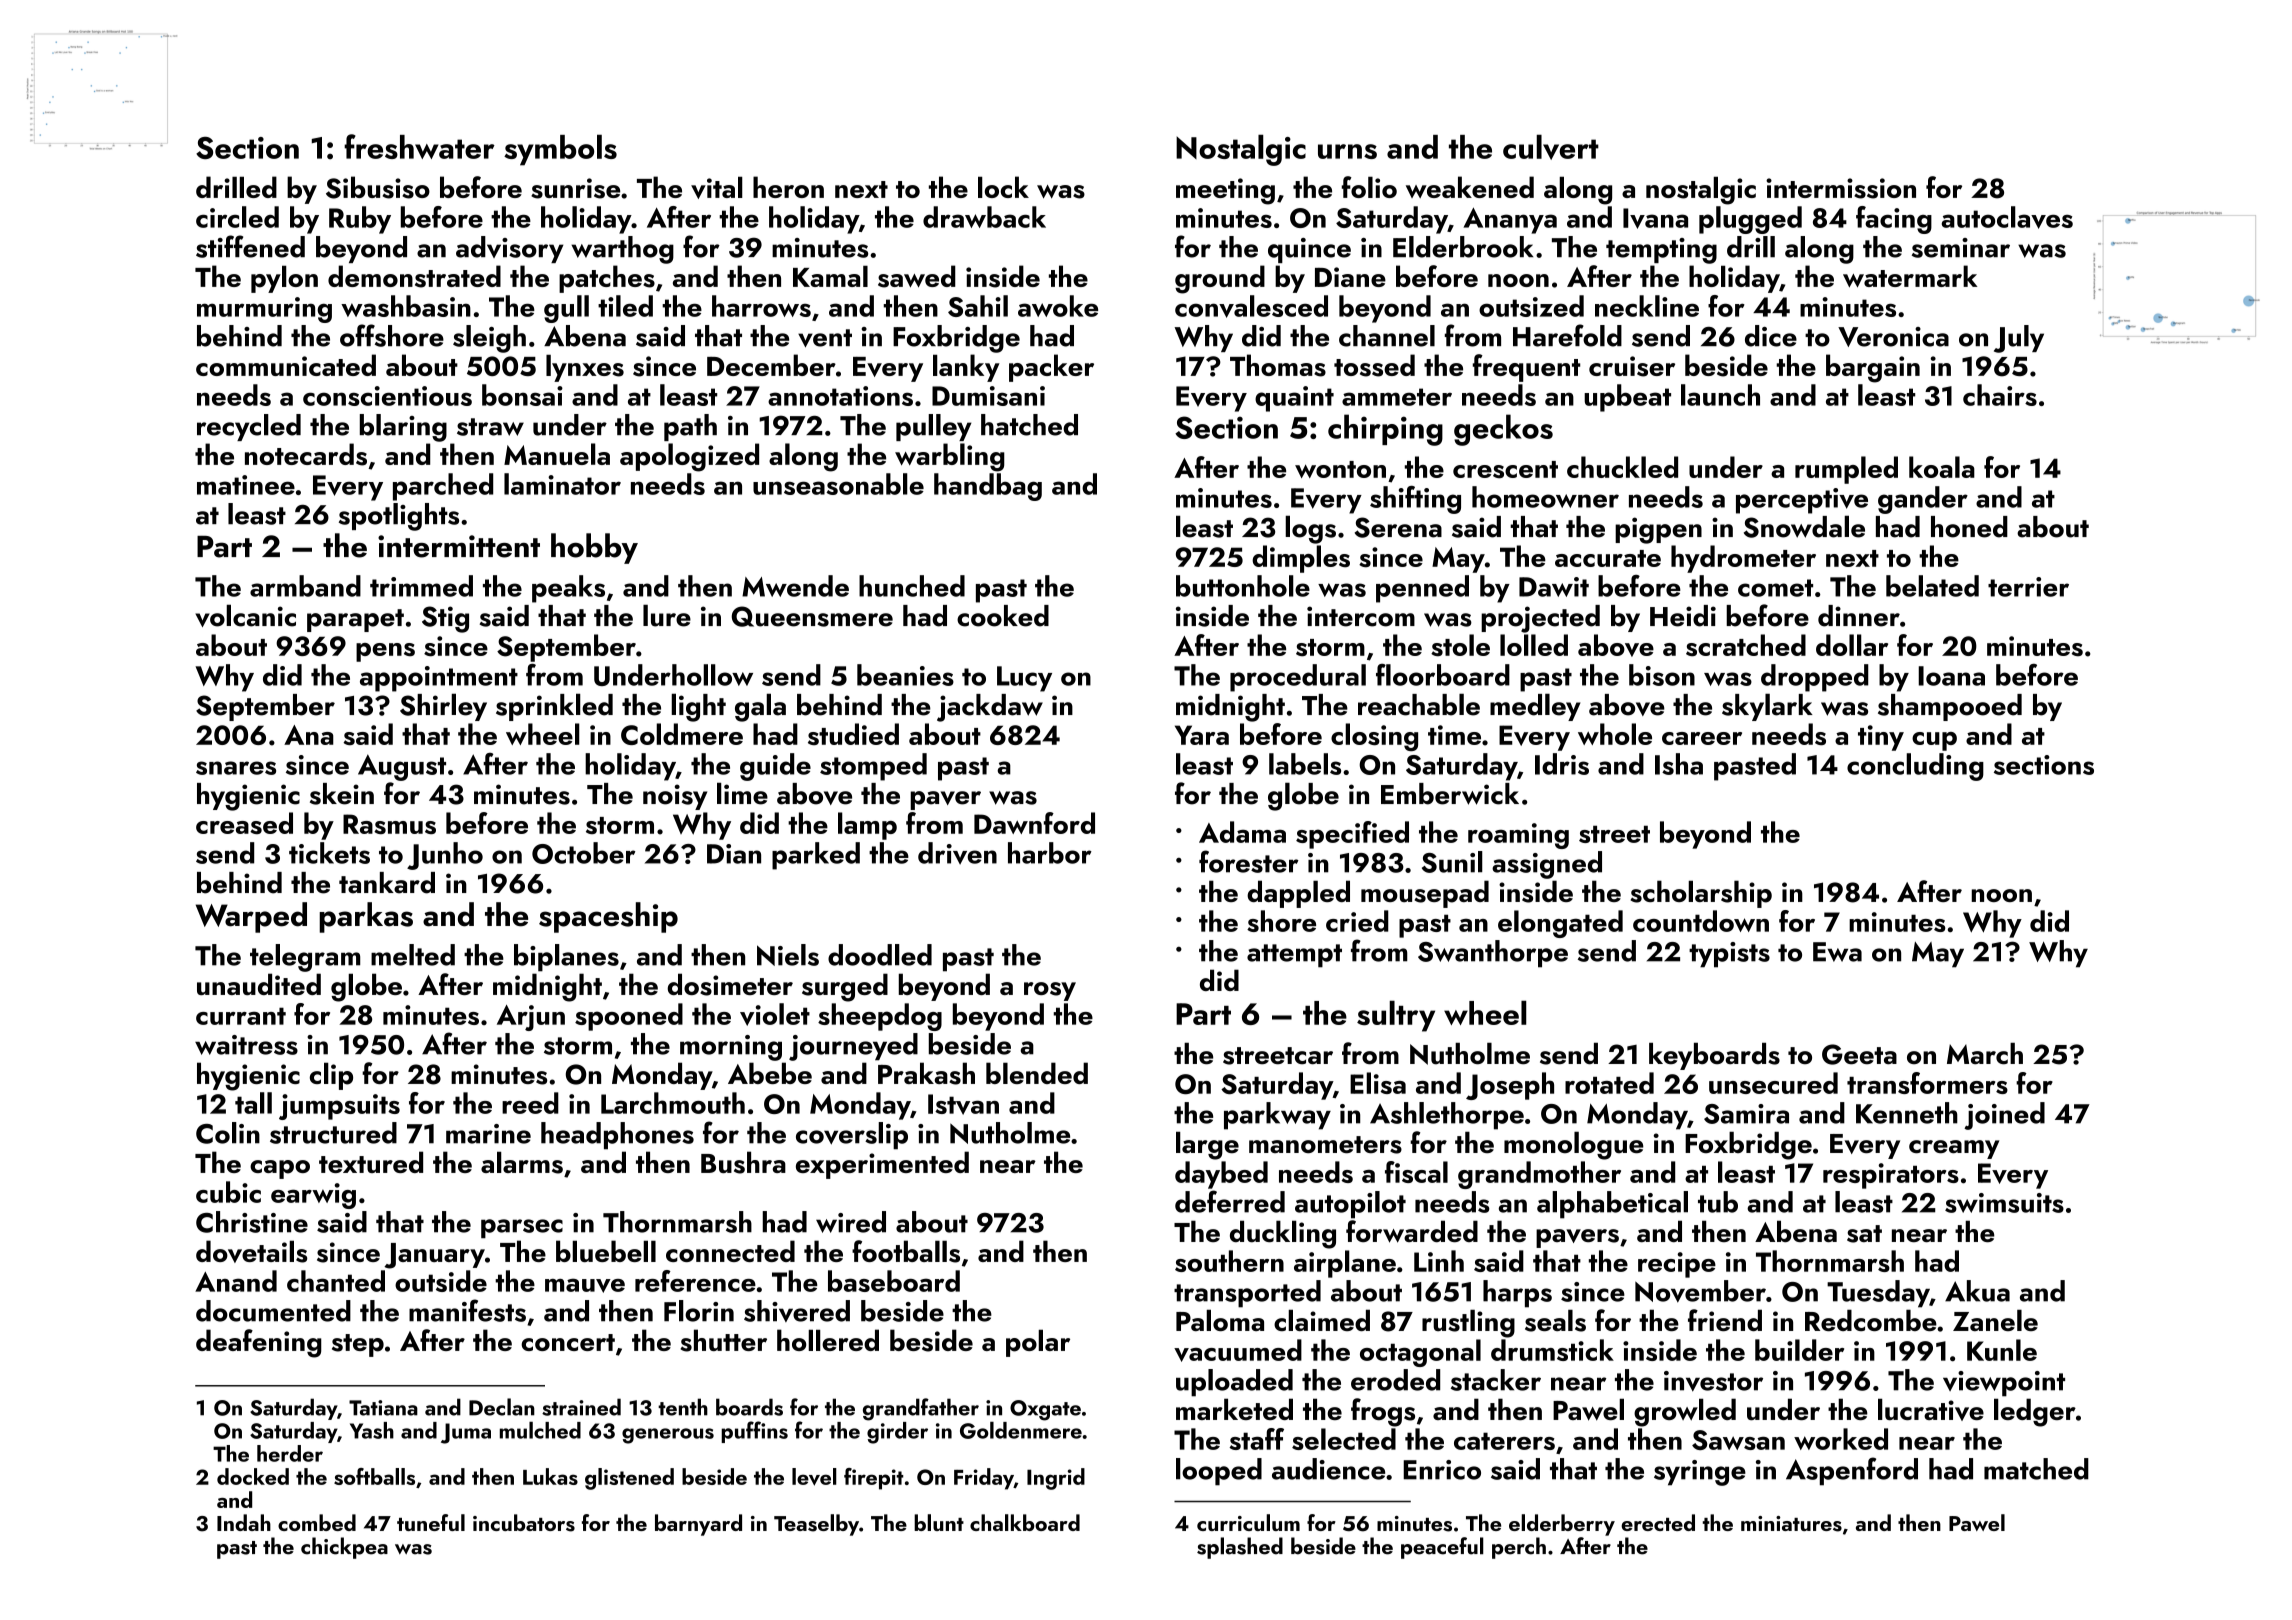  Describe the element at coordinates (939, 1522) in the screenshot. I see `blunt` at that location.
